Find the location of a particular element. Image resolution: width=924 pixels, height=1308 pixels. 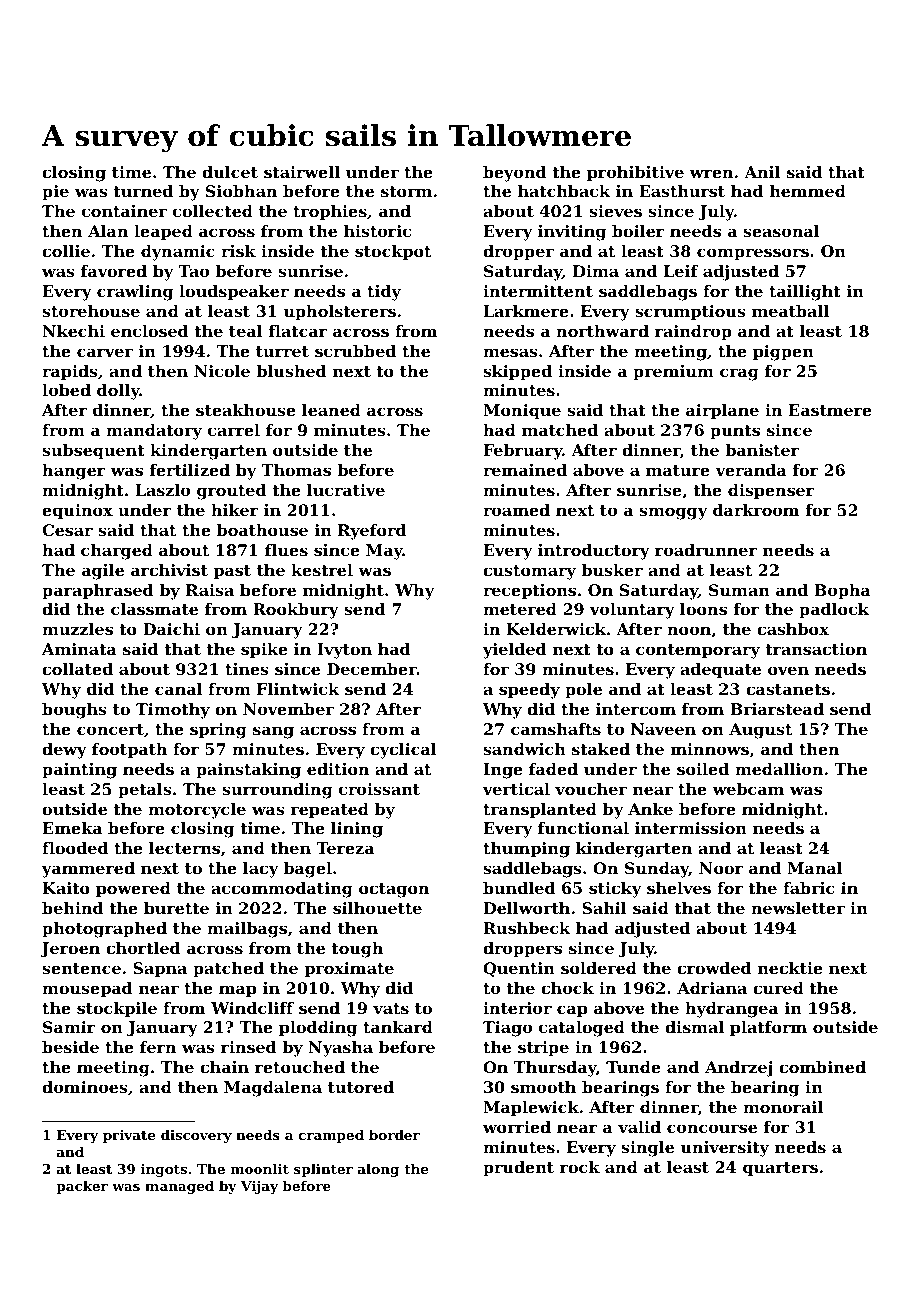

subsequent is located at coordinates (93, 452).
